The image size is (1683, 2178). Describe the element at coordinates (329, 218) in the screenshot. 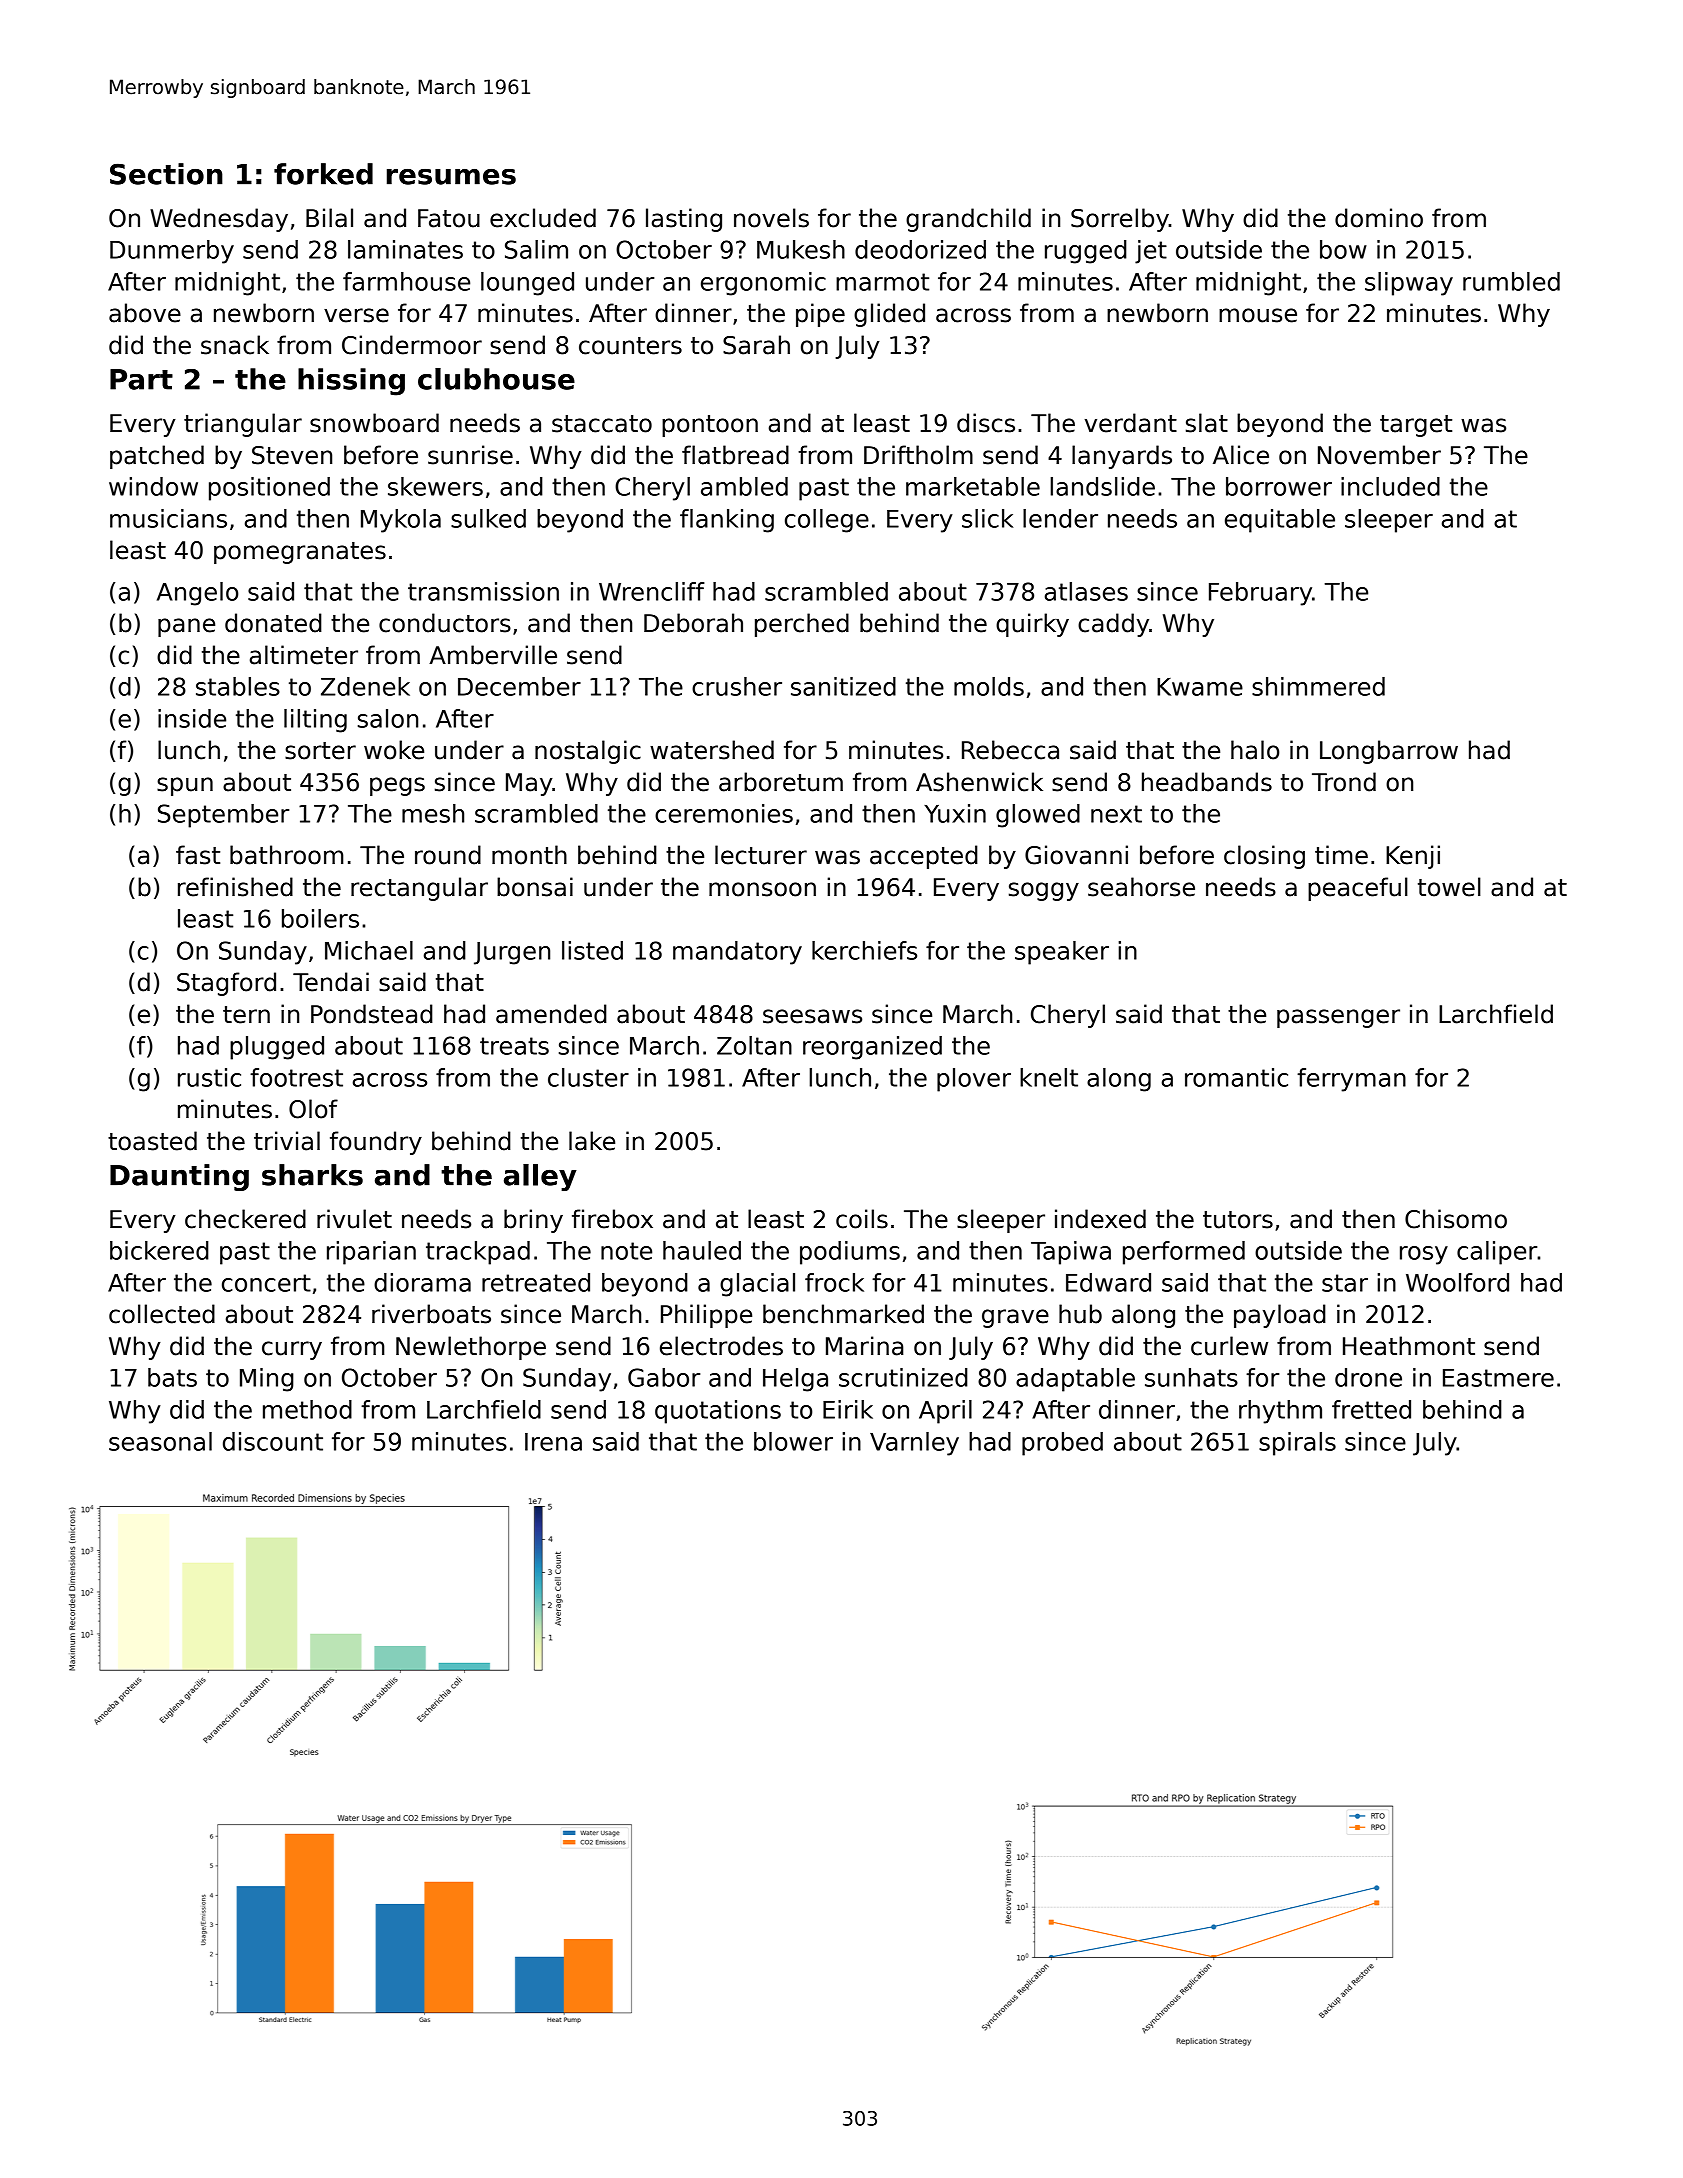

I see `Bilal` at that location.
